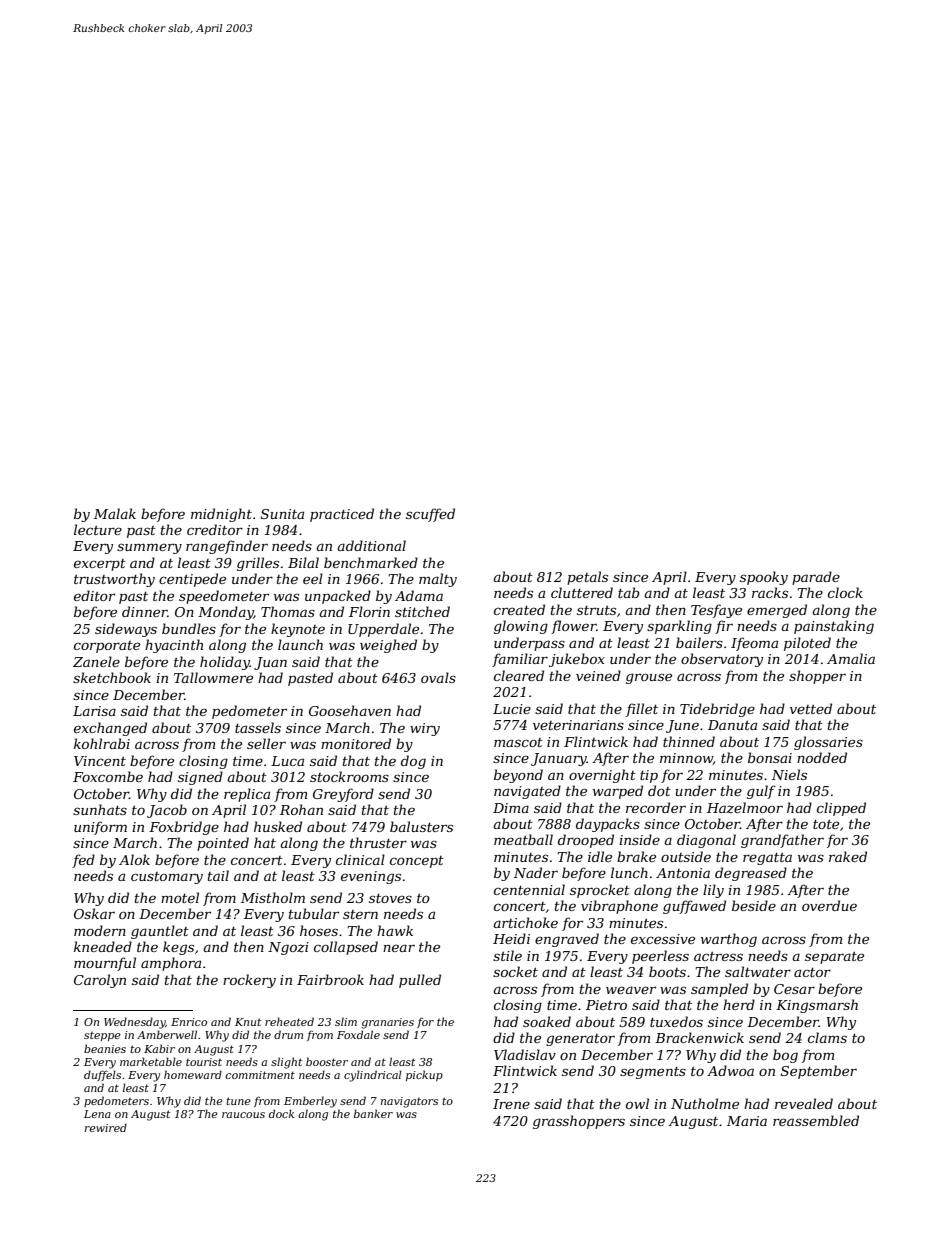 The image size is (952, 1233). Describe the element at coordinates (102, 1036) in the document. I see `steppe` at that location.
